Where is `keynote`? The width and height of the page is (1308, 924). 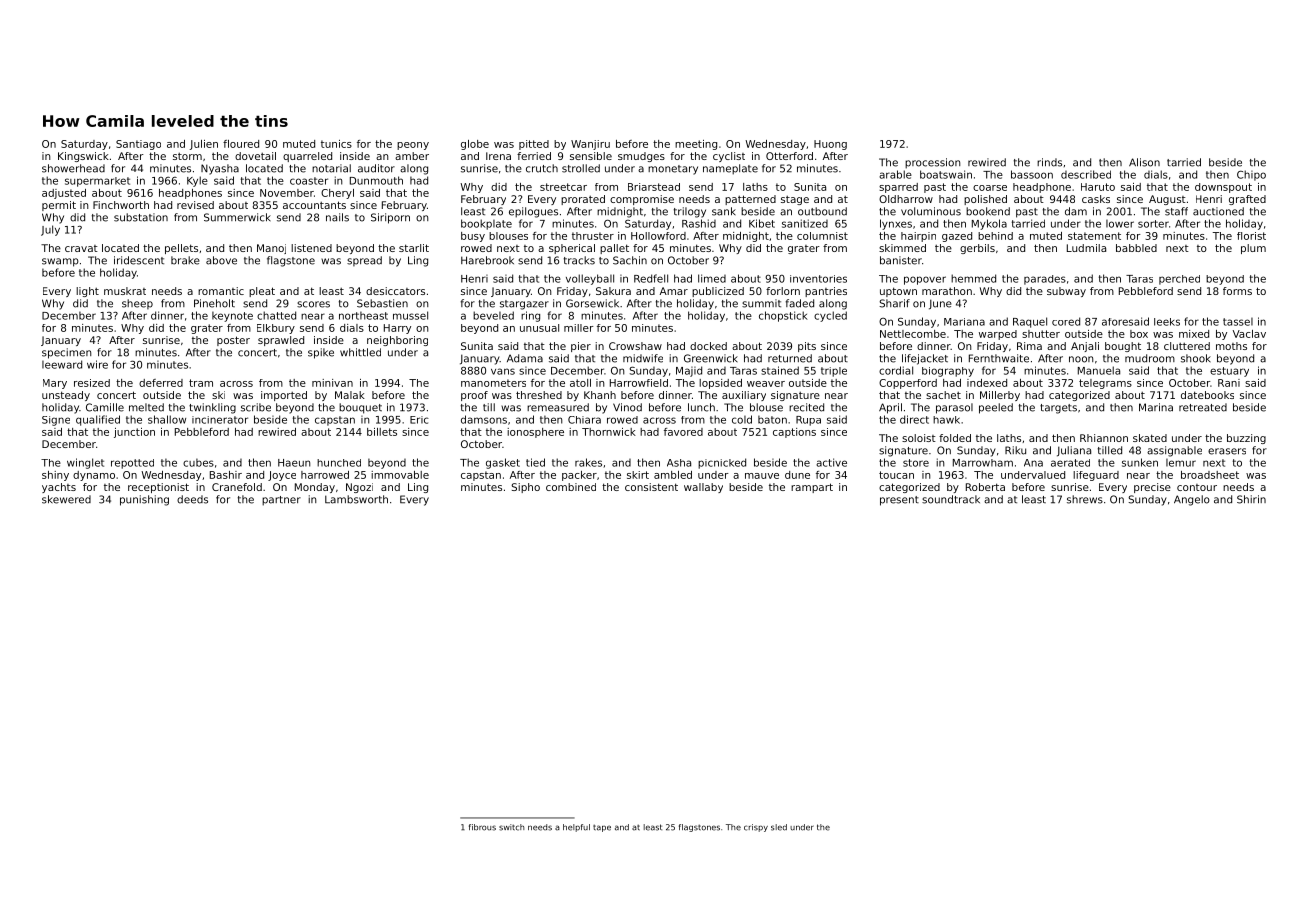
keynote is located at coordinates (232, 316).
